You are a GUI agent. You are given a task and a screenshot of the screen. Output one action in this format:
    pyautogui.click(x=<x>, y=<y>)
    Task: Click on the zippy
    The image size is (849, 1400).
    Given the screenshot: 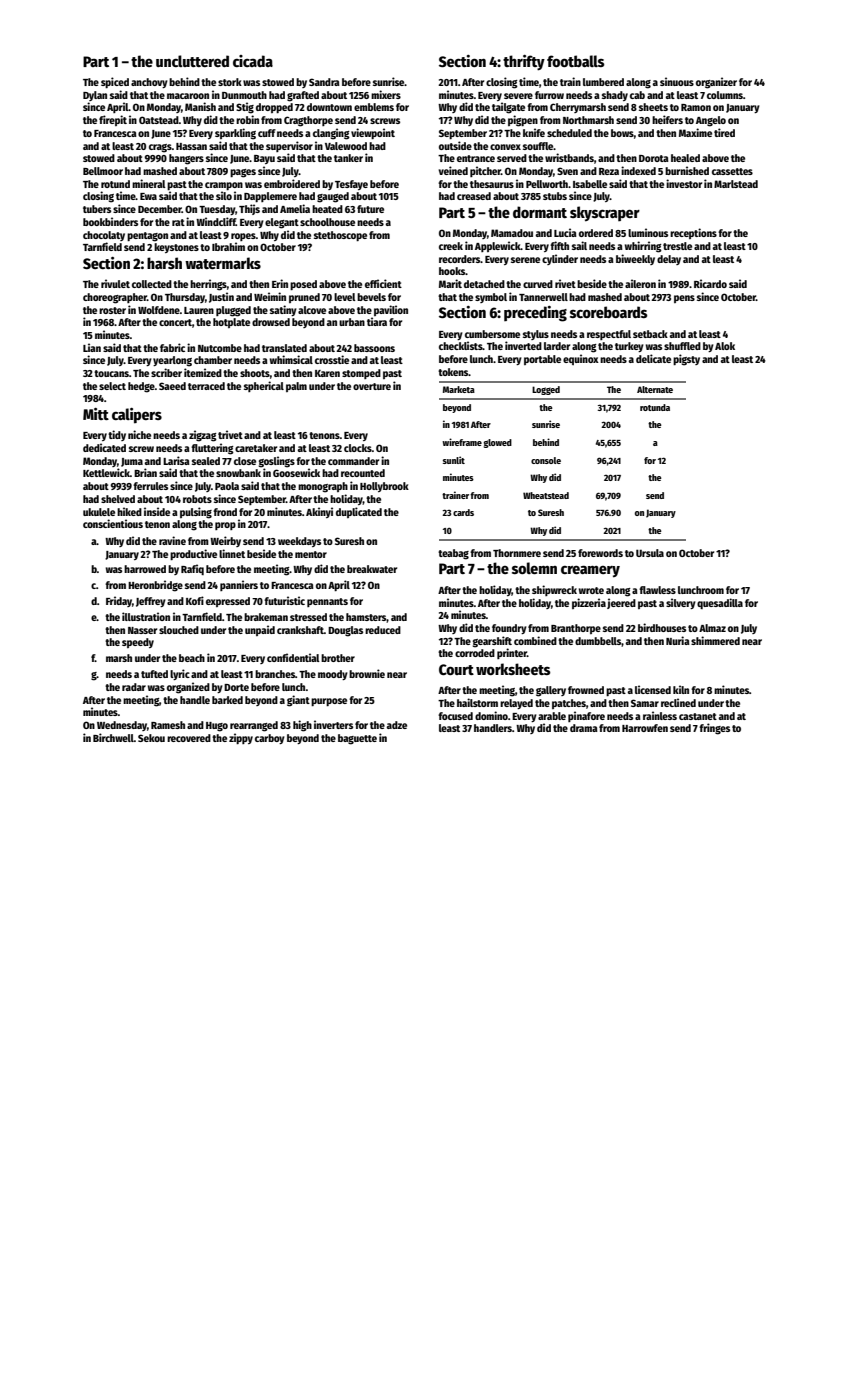 What is the action you would take?
    pyautogui.click(x=241, y=738)
